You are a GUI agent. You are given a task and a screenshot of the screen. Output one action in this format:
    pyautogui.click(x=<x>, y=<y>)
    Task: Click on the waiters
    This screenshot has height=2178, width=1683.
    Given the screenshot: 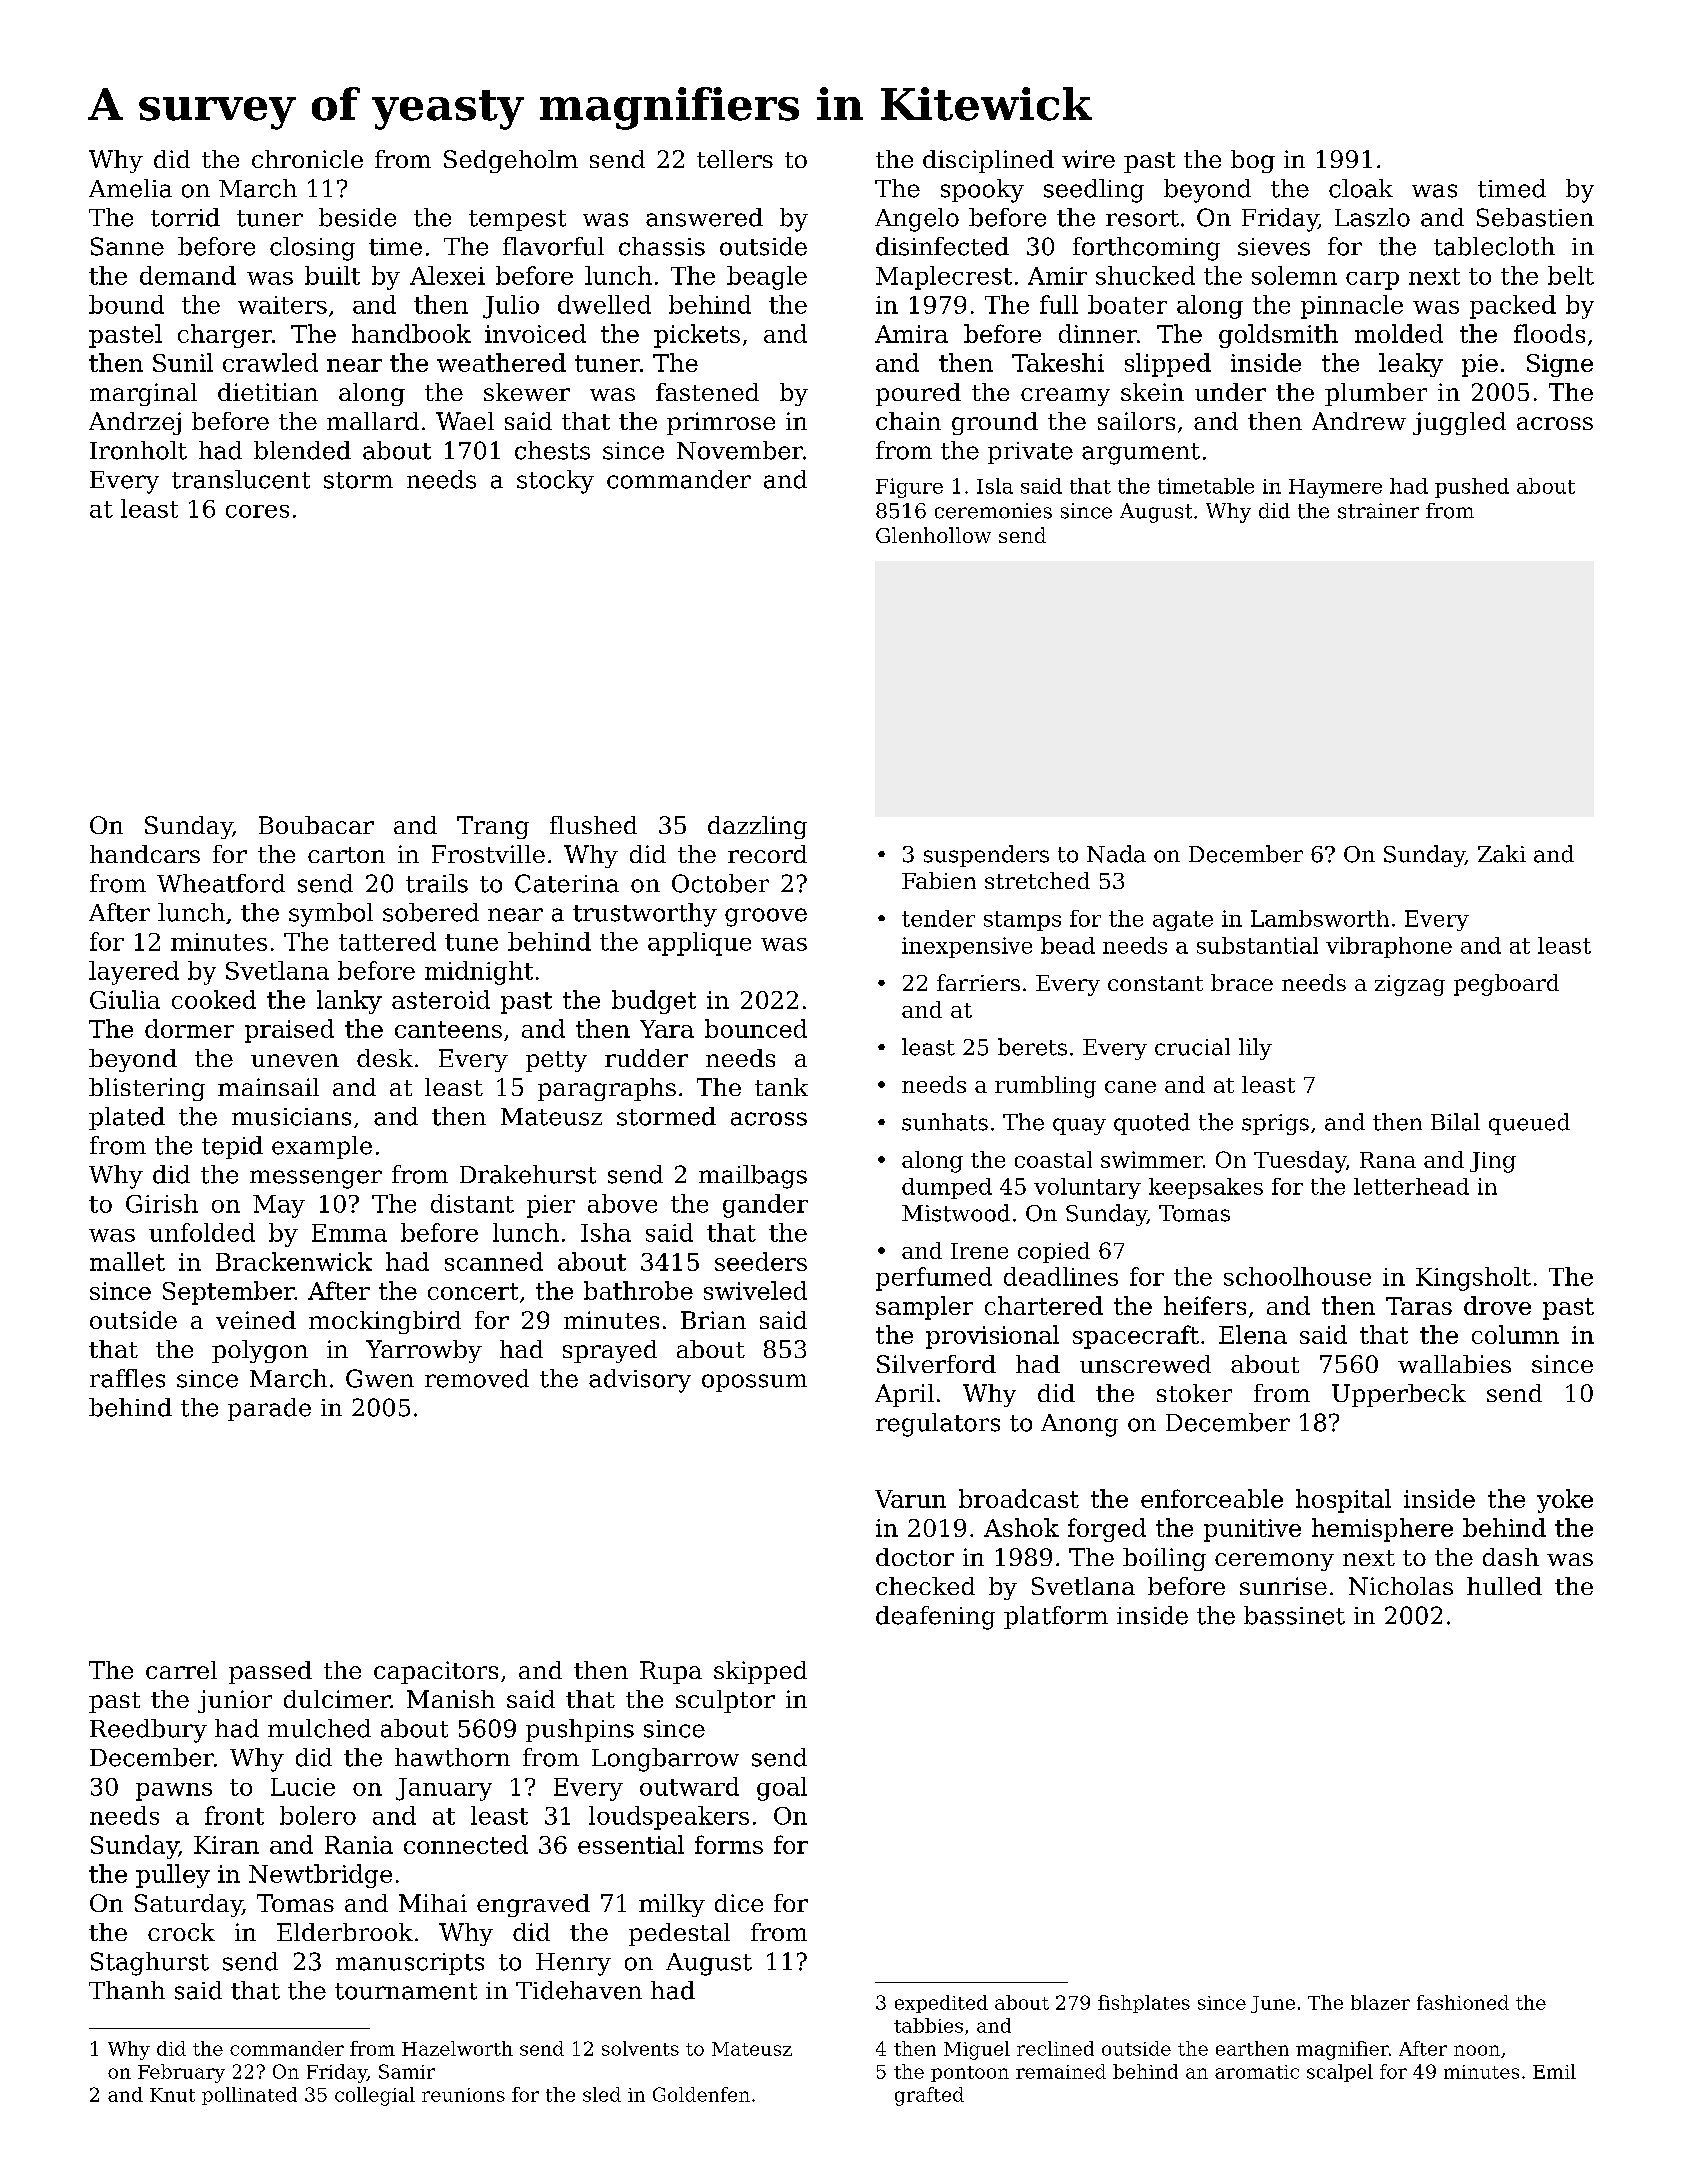 What is the action you would take?
    pyautogui.click(x=282, y=305)
